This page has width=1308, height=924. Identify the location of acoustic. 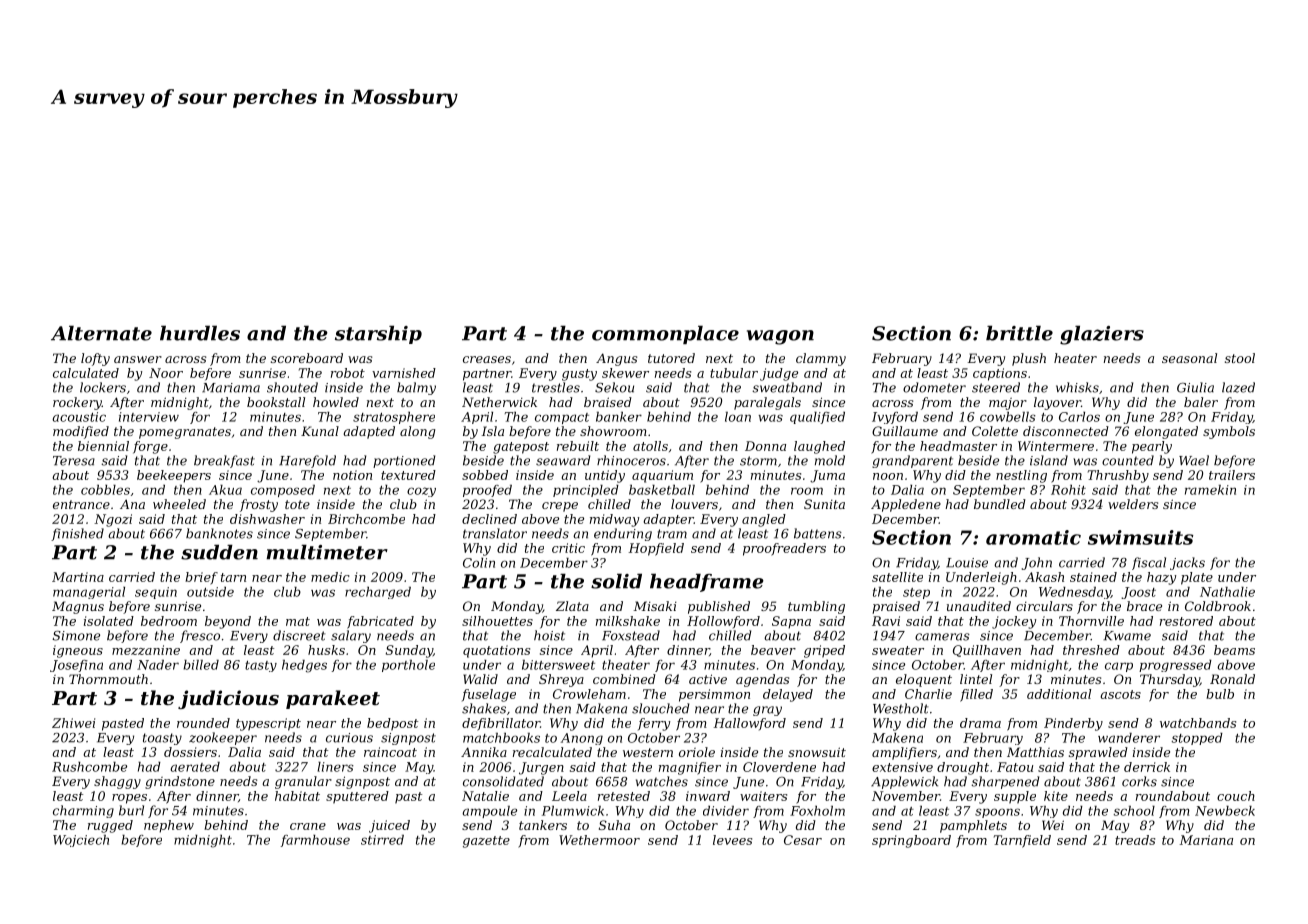
(79, 417).
